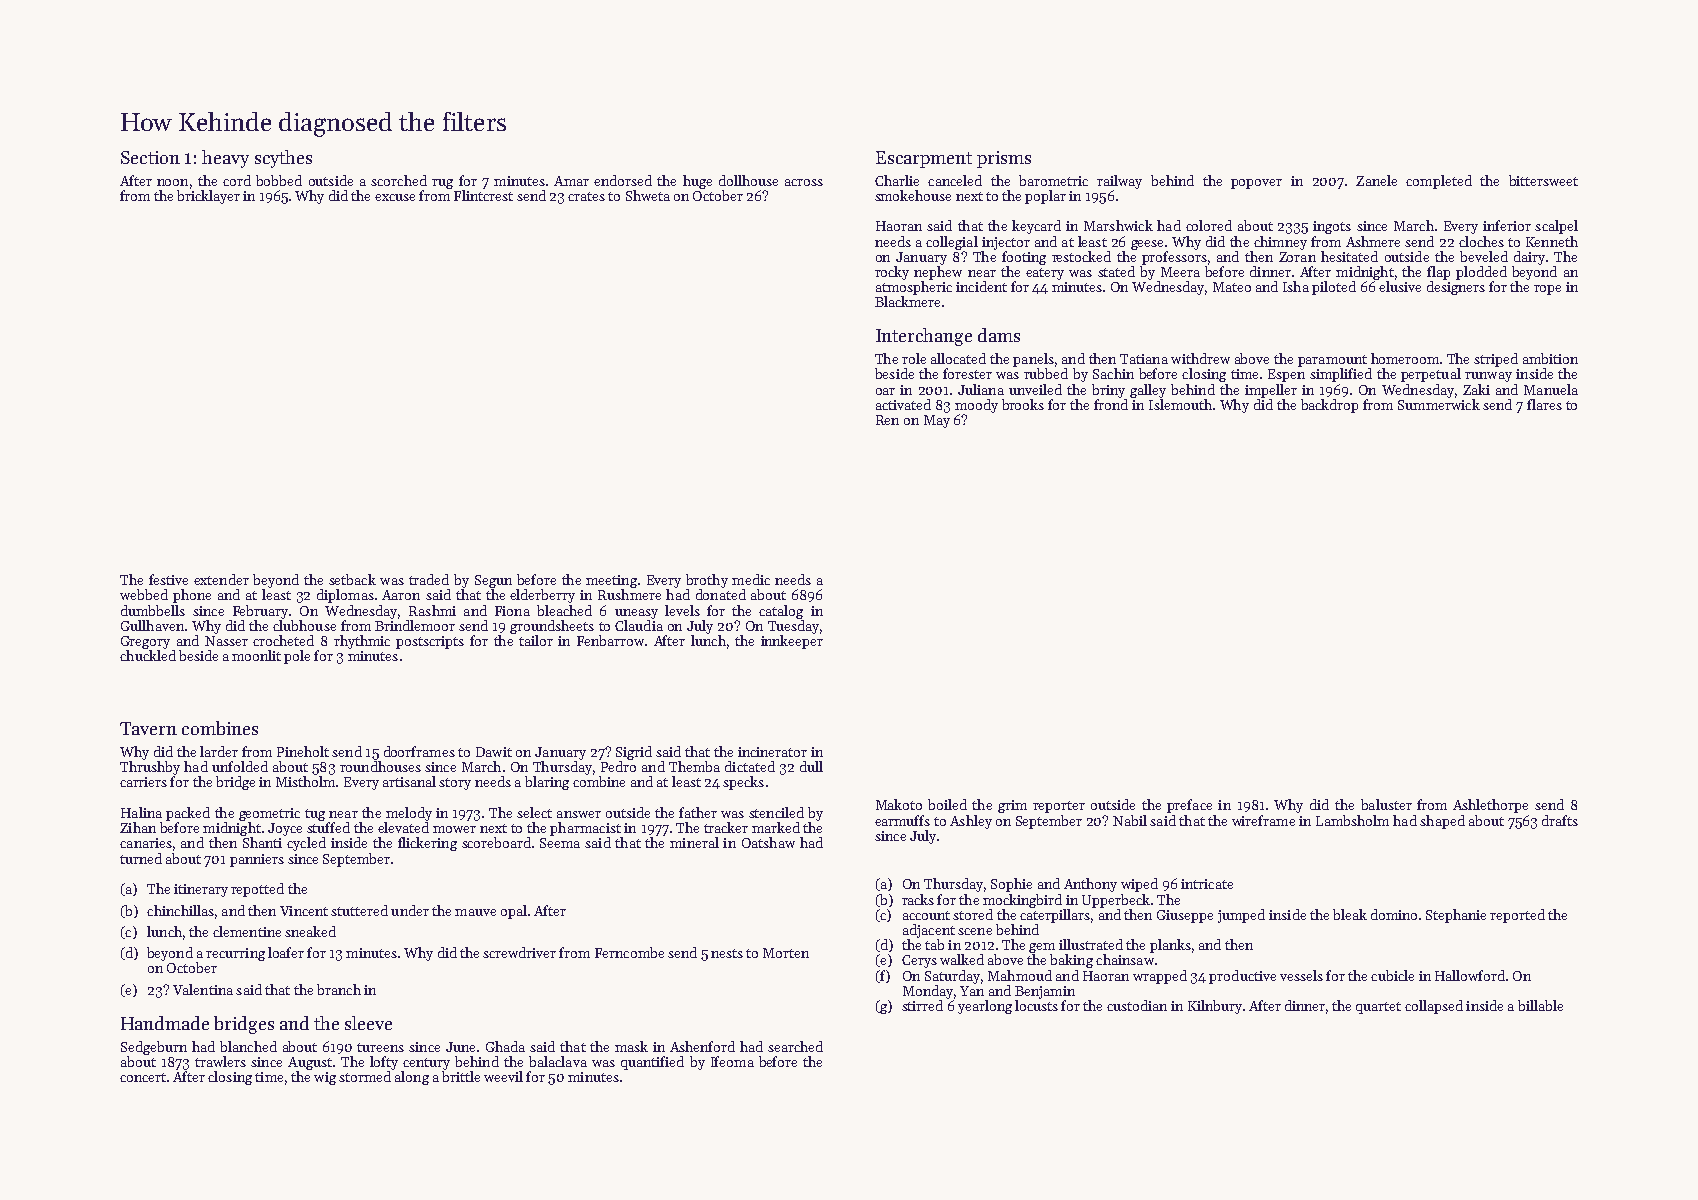  Describe the element at coordinates (971, 822) in the screenshot. I see `Ashley` at that location.
